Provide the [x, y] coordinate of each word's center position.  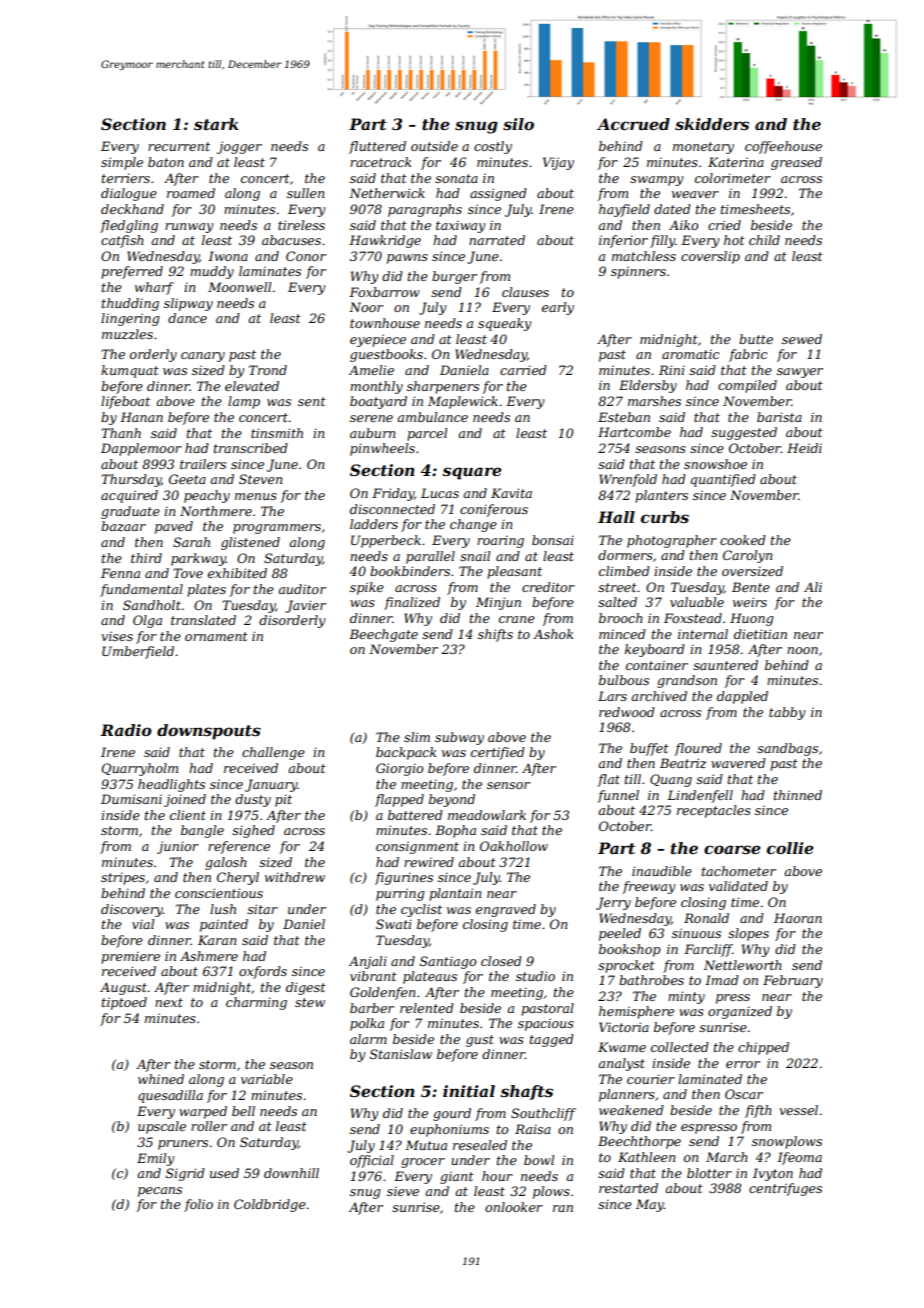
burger [454, 277]
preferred [132, 272]
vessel [798, 1110]
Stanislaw [401, 1054]
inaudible [662, 871]
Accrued [633, 124]
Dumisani [131, 799]
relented [427, 1008]
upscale [162, 1127]
